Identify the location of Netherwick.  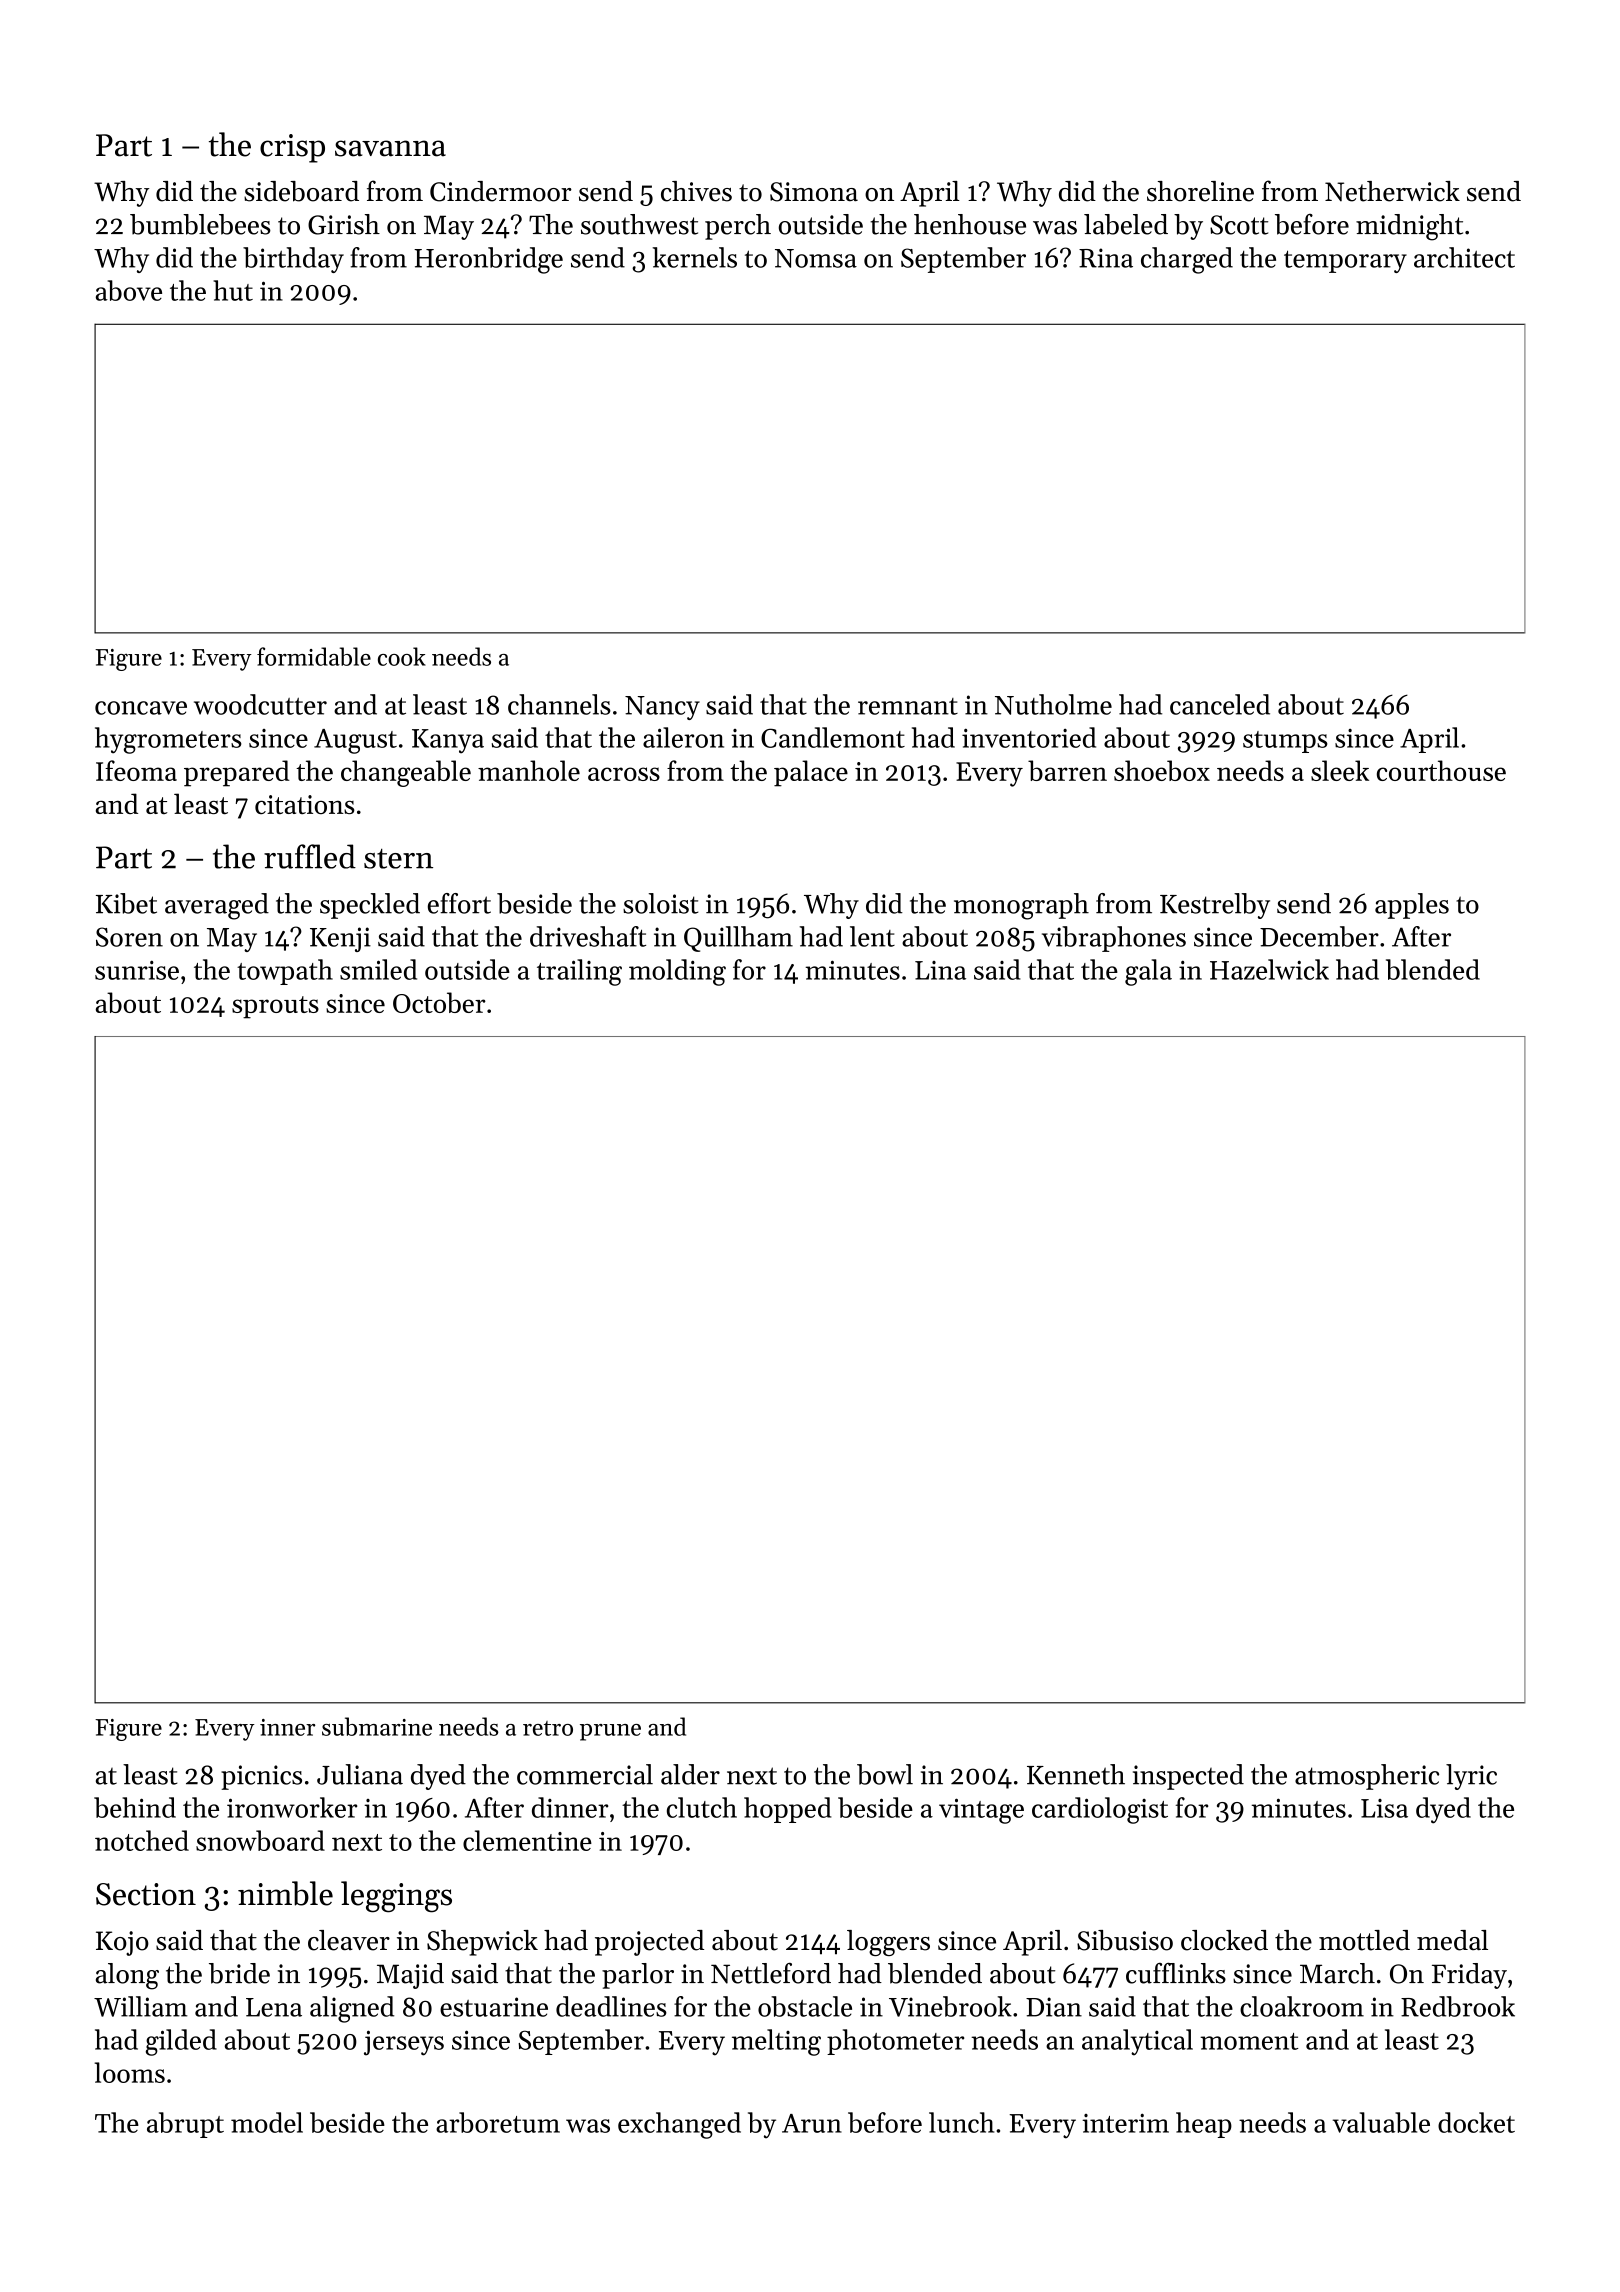
(1392, 191).
